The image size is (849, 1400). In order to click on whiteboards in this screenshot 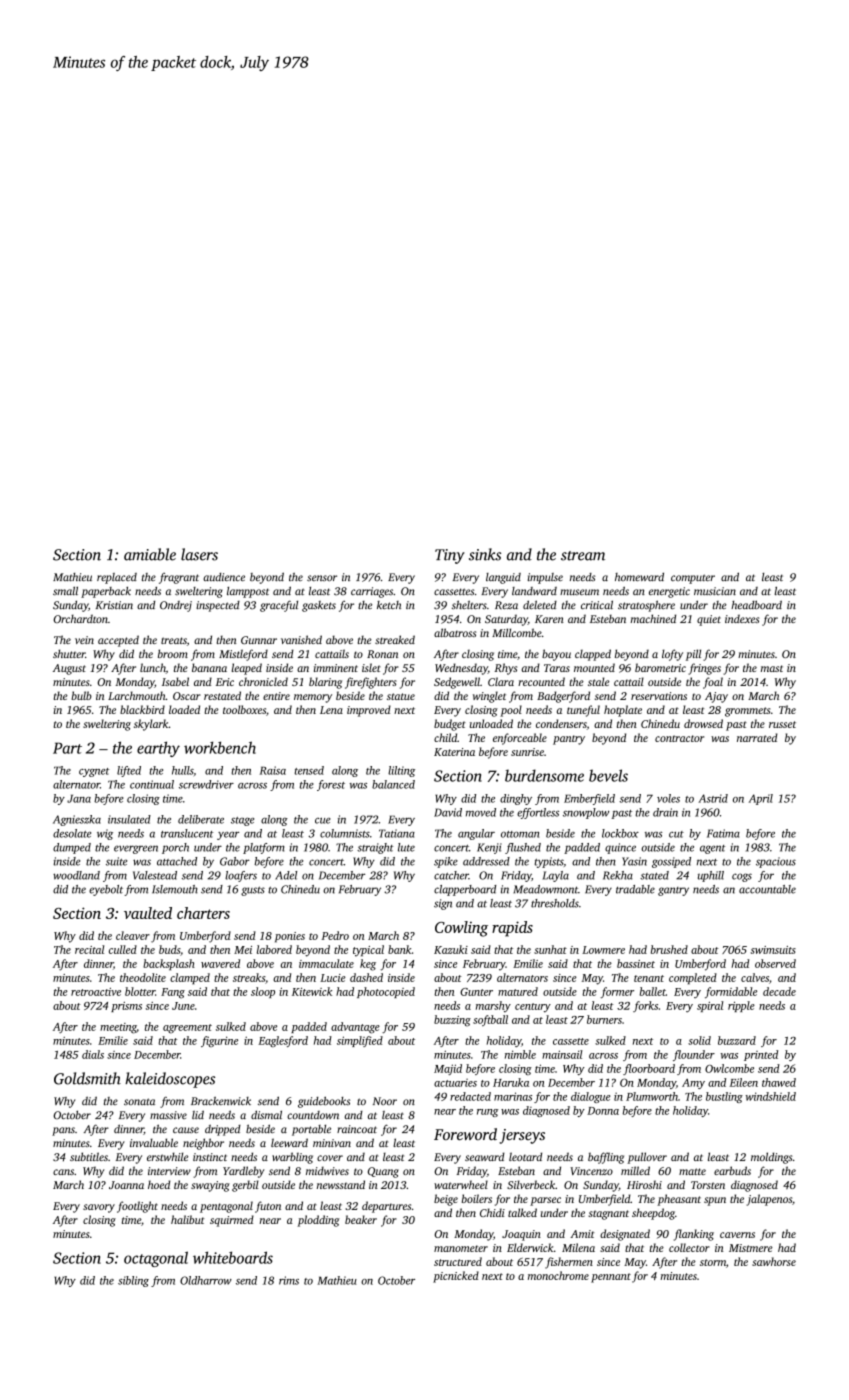, I will do `click(233, 1257)`.
